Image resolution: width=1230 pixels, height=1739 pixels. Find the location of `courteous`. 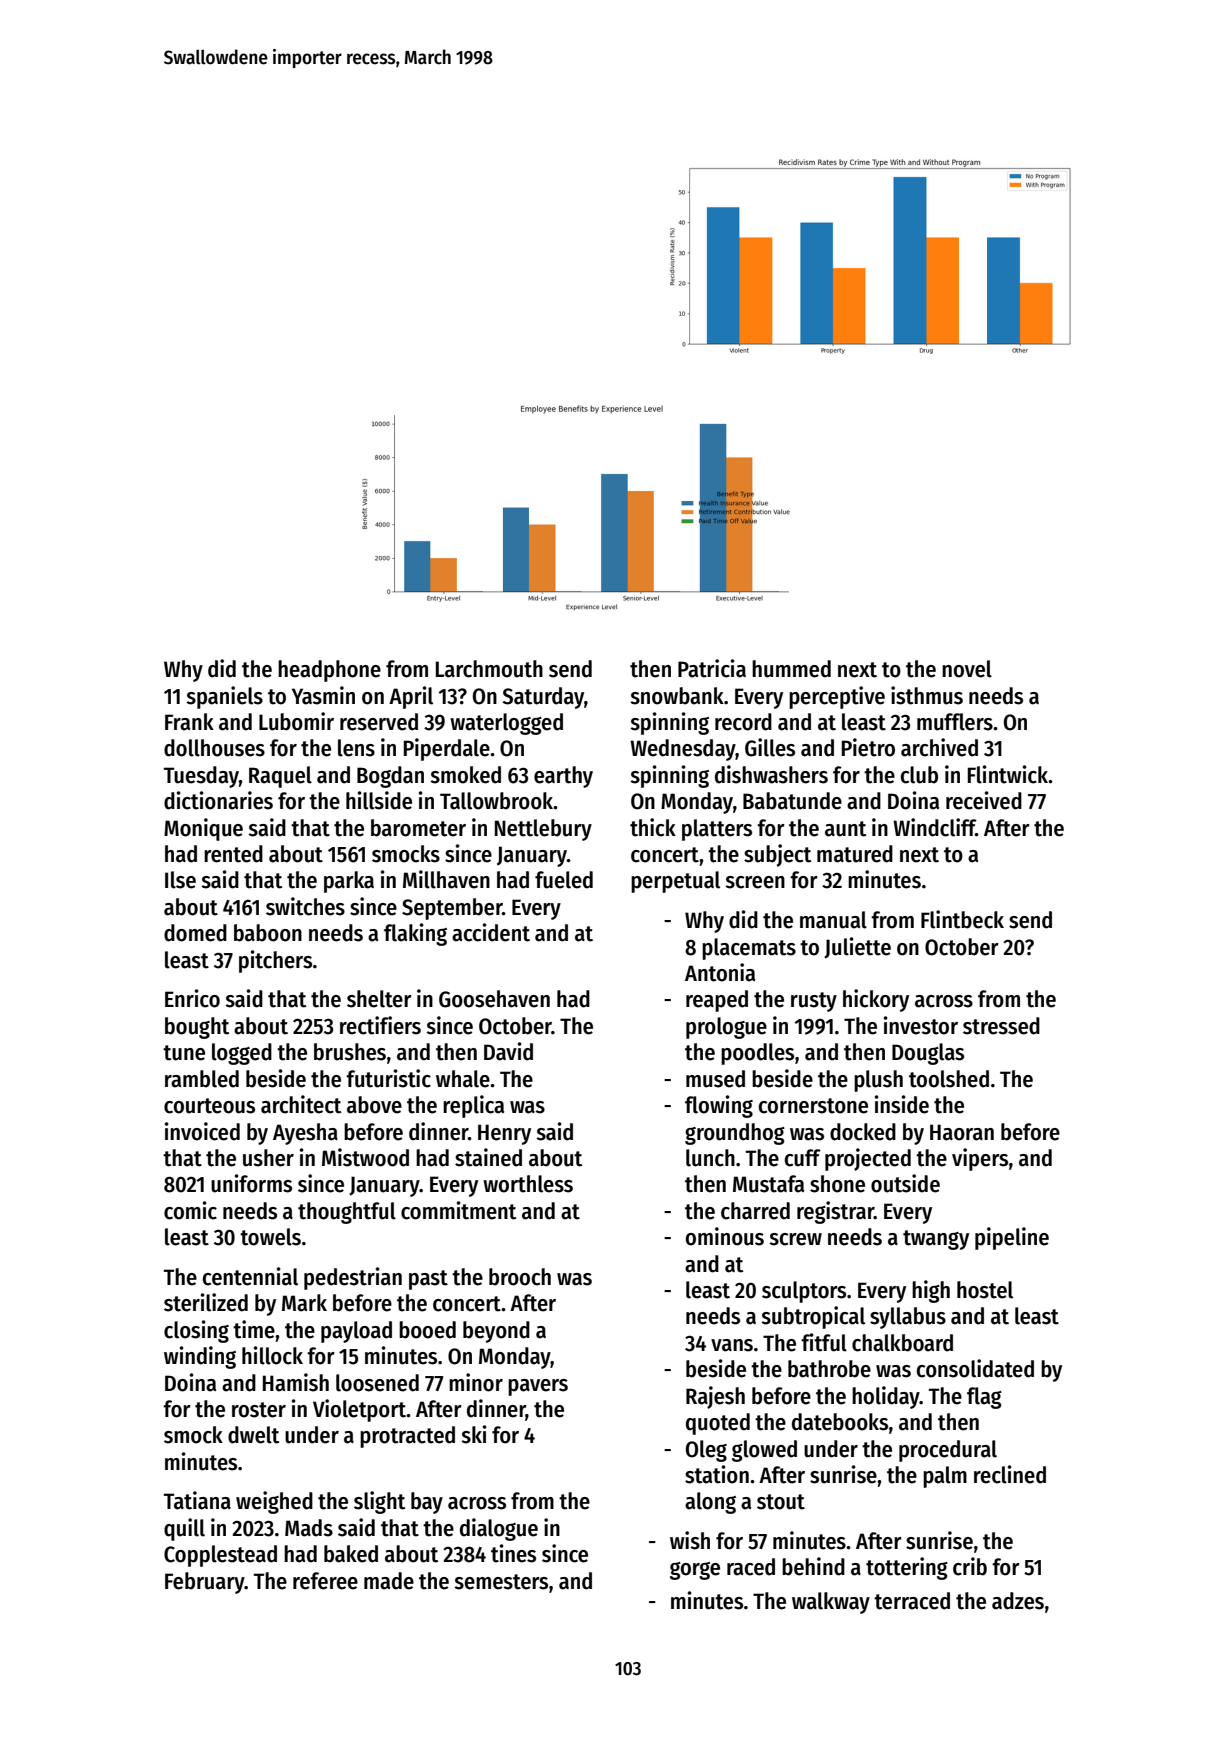

courteous is located at coordinates (209, 1106).
